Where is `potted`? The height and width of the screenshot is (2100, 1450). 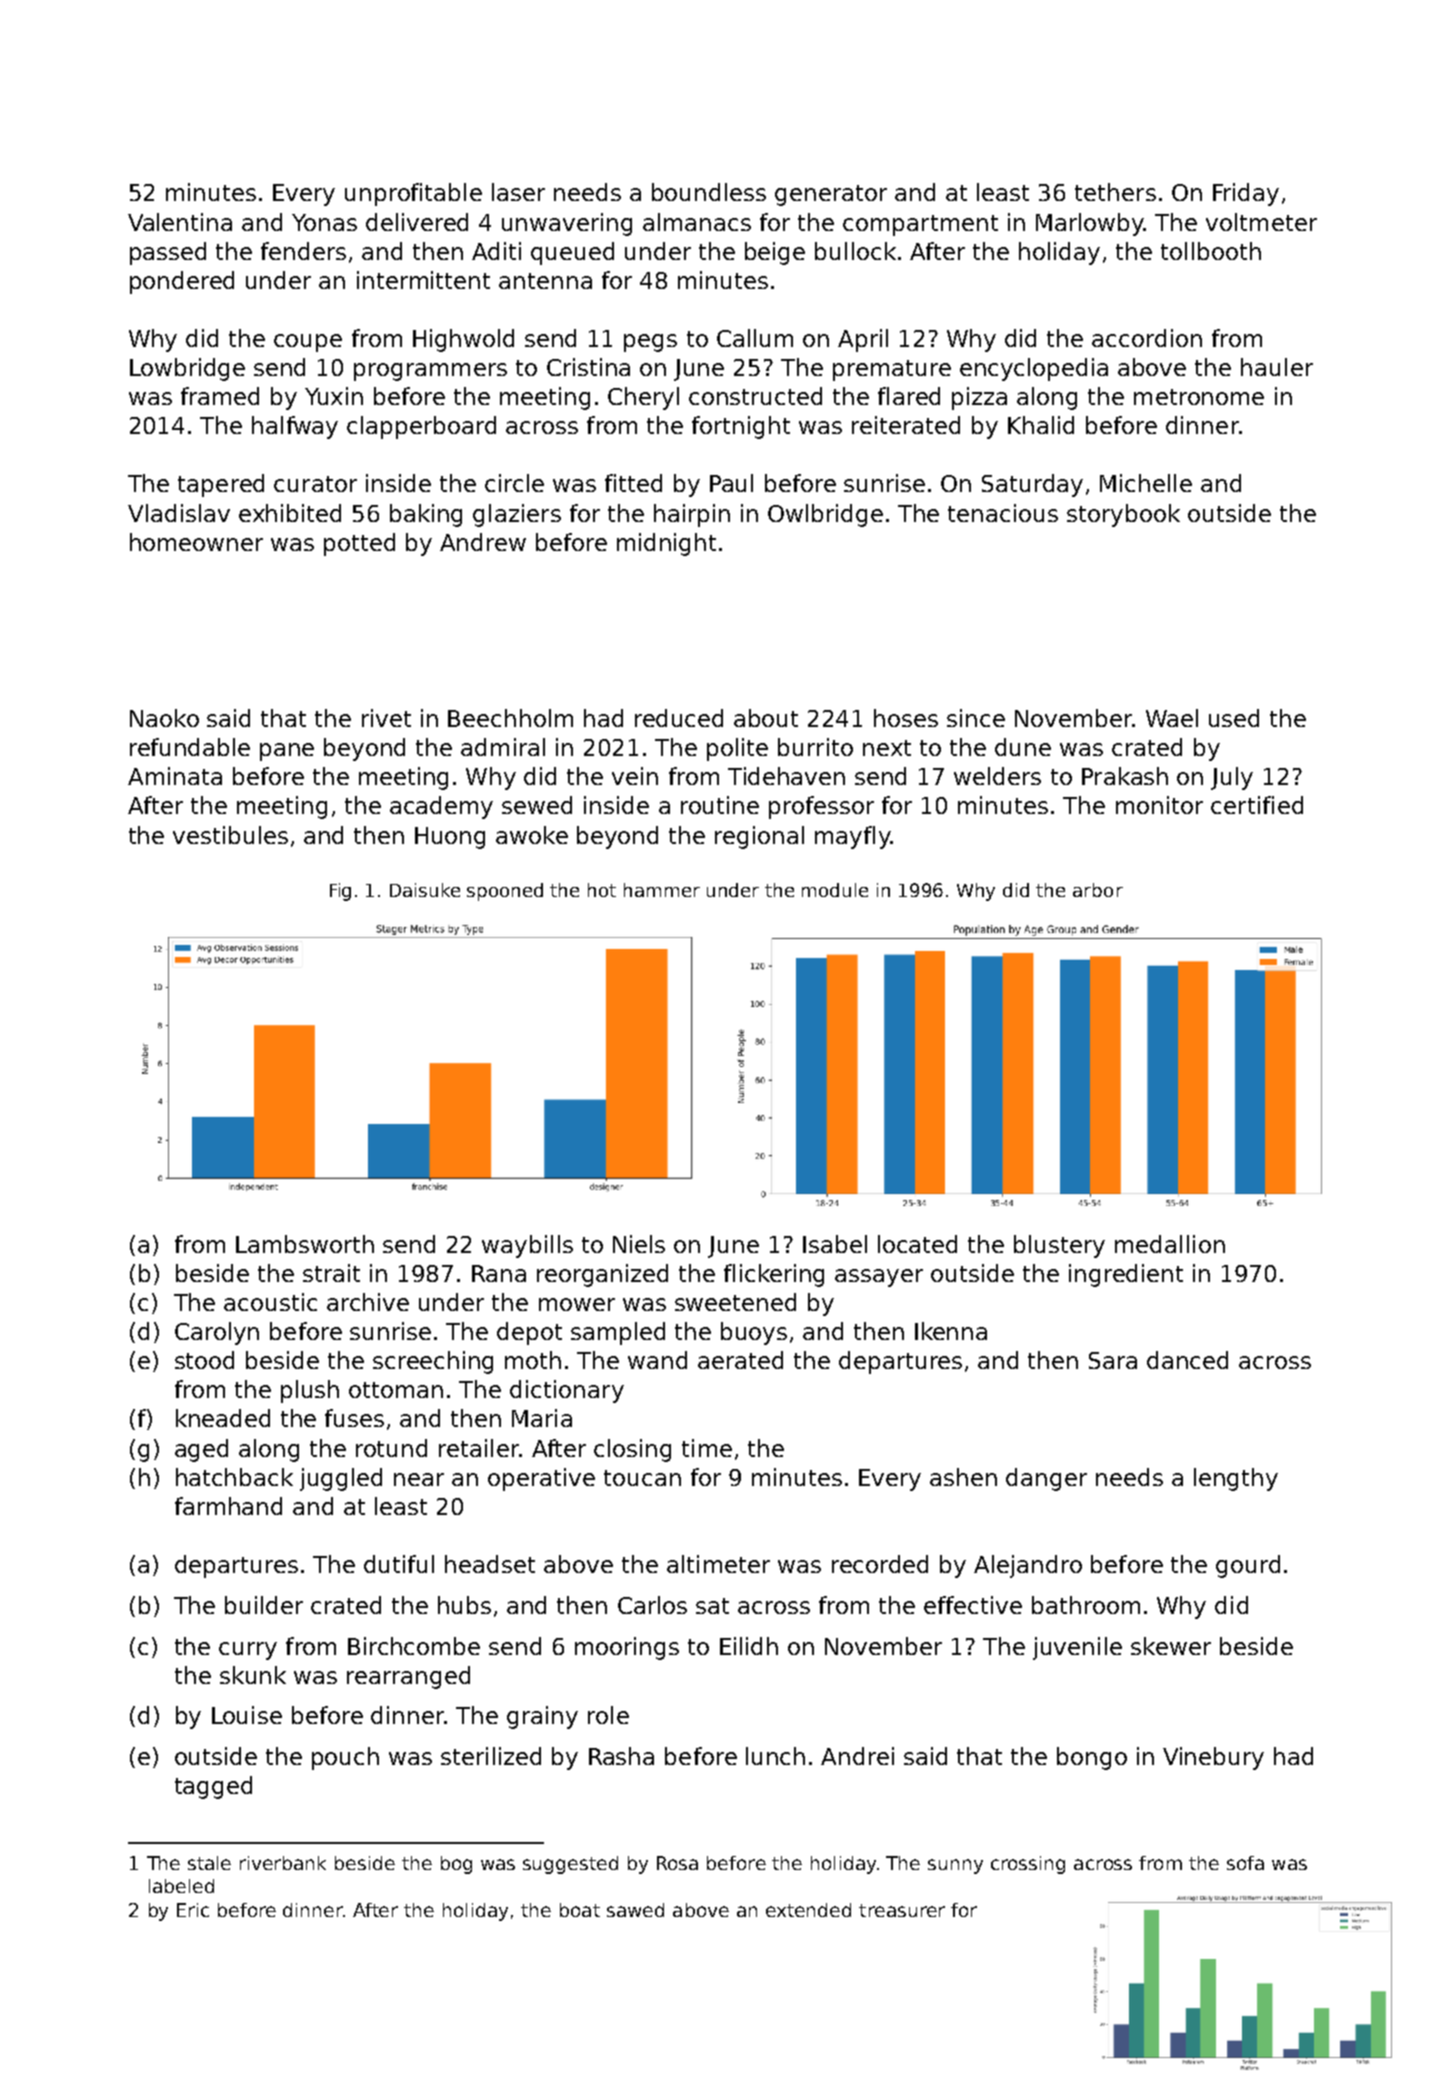
potted is located at coordinates (359, 544).
